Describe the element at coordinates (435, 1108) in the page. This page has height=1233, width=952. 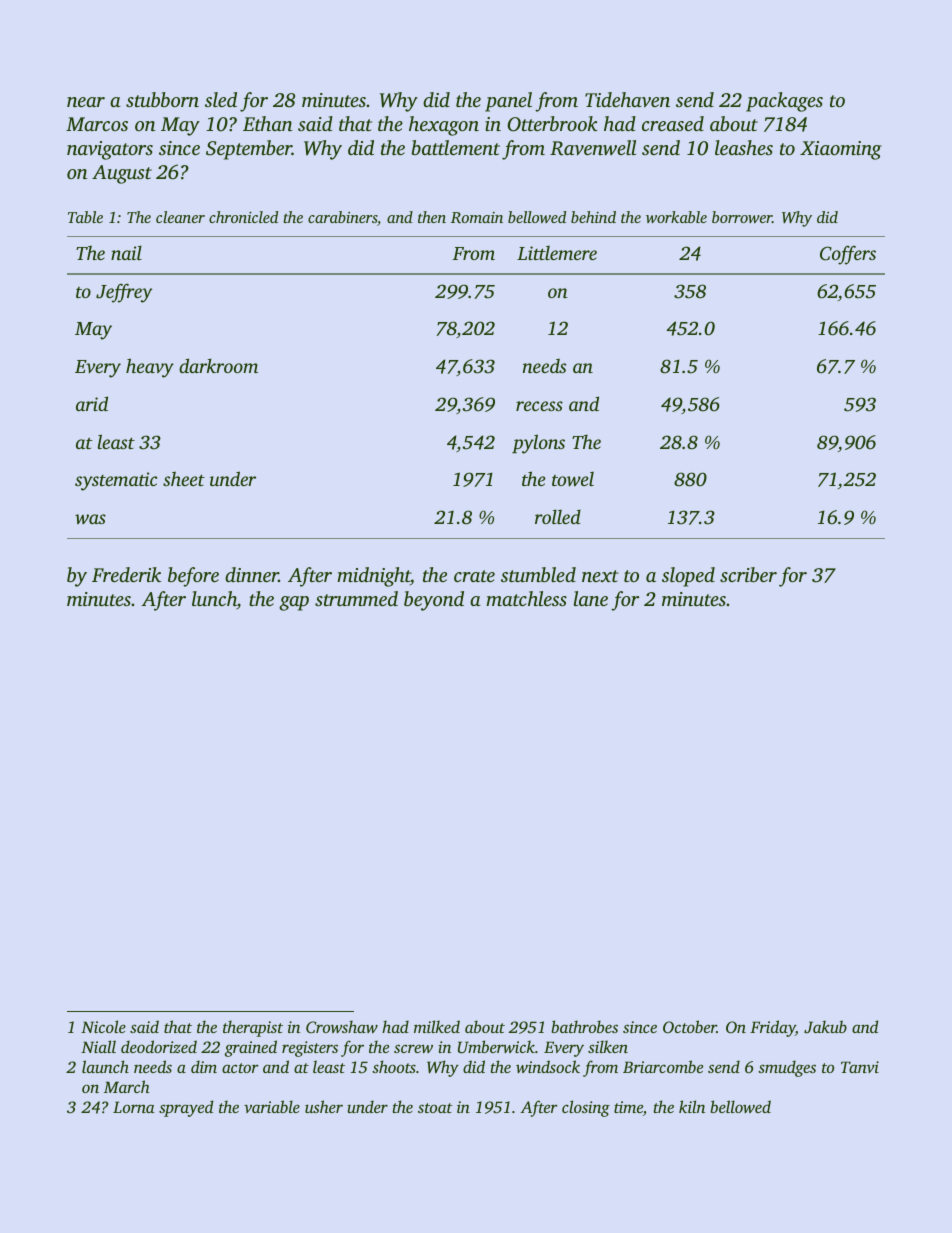
I see `stoat` at that location.
